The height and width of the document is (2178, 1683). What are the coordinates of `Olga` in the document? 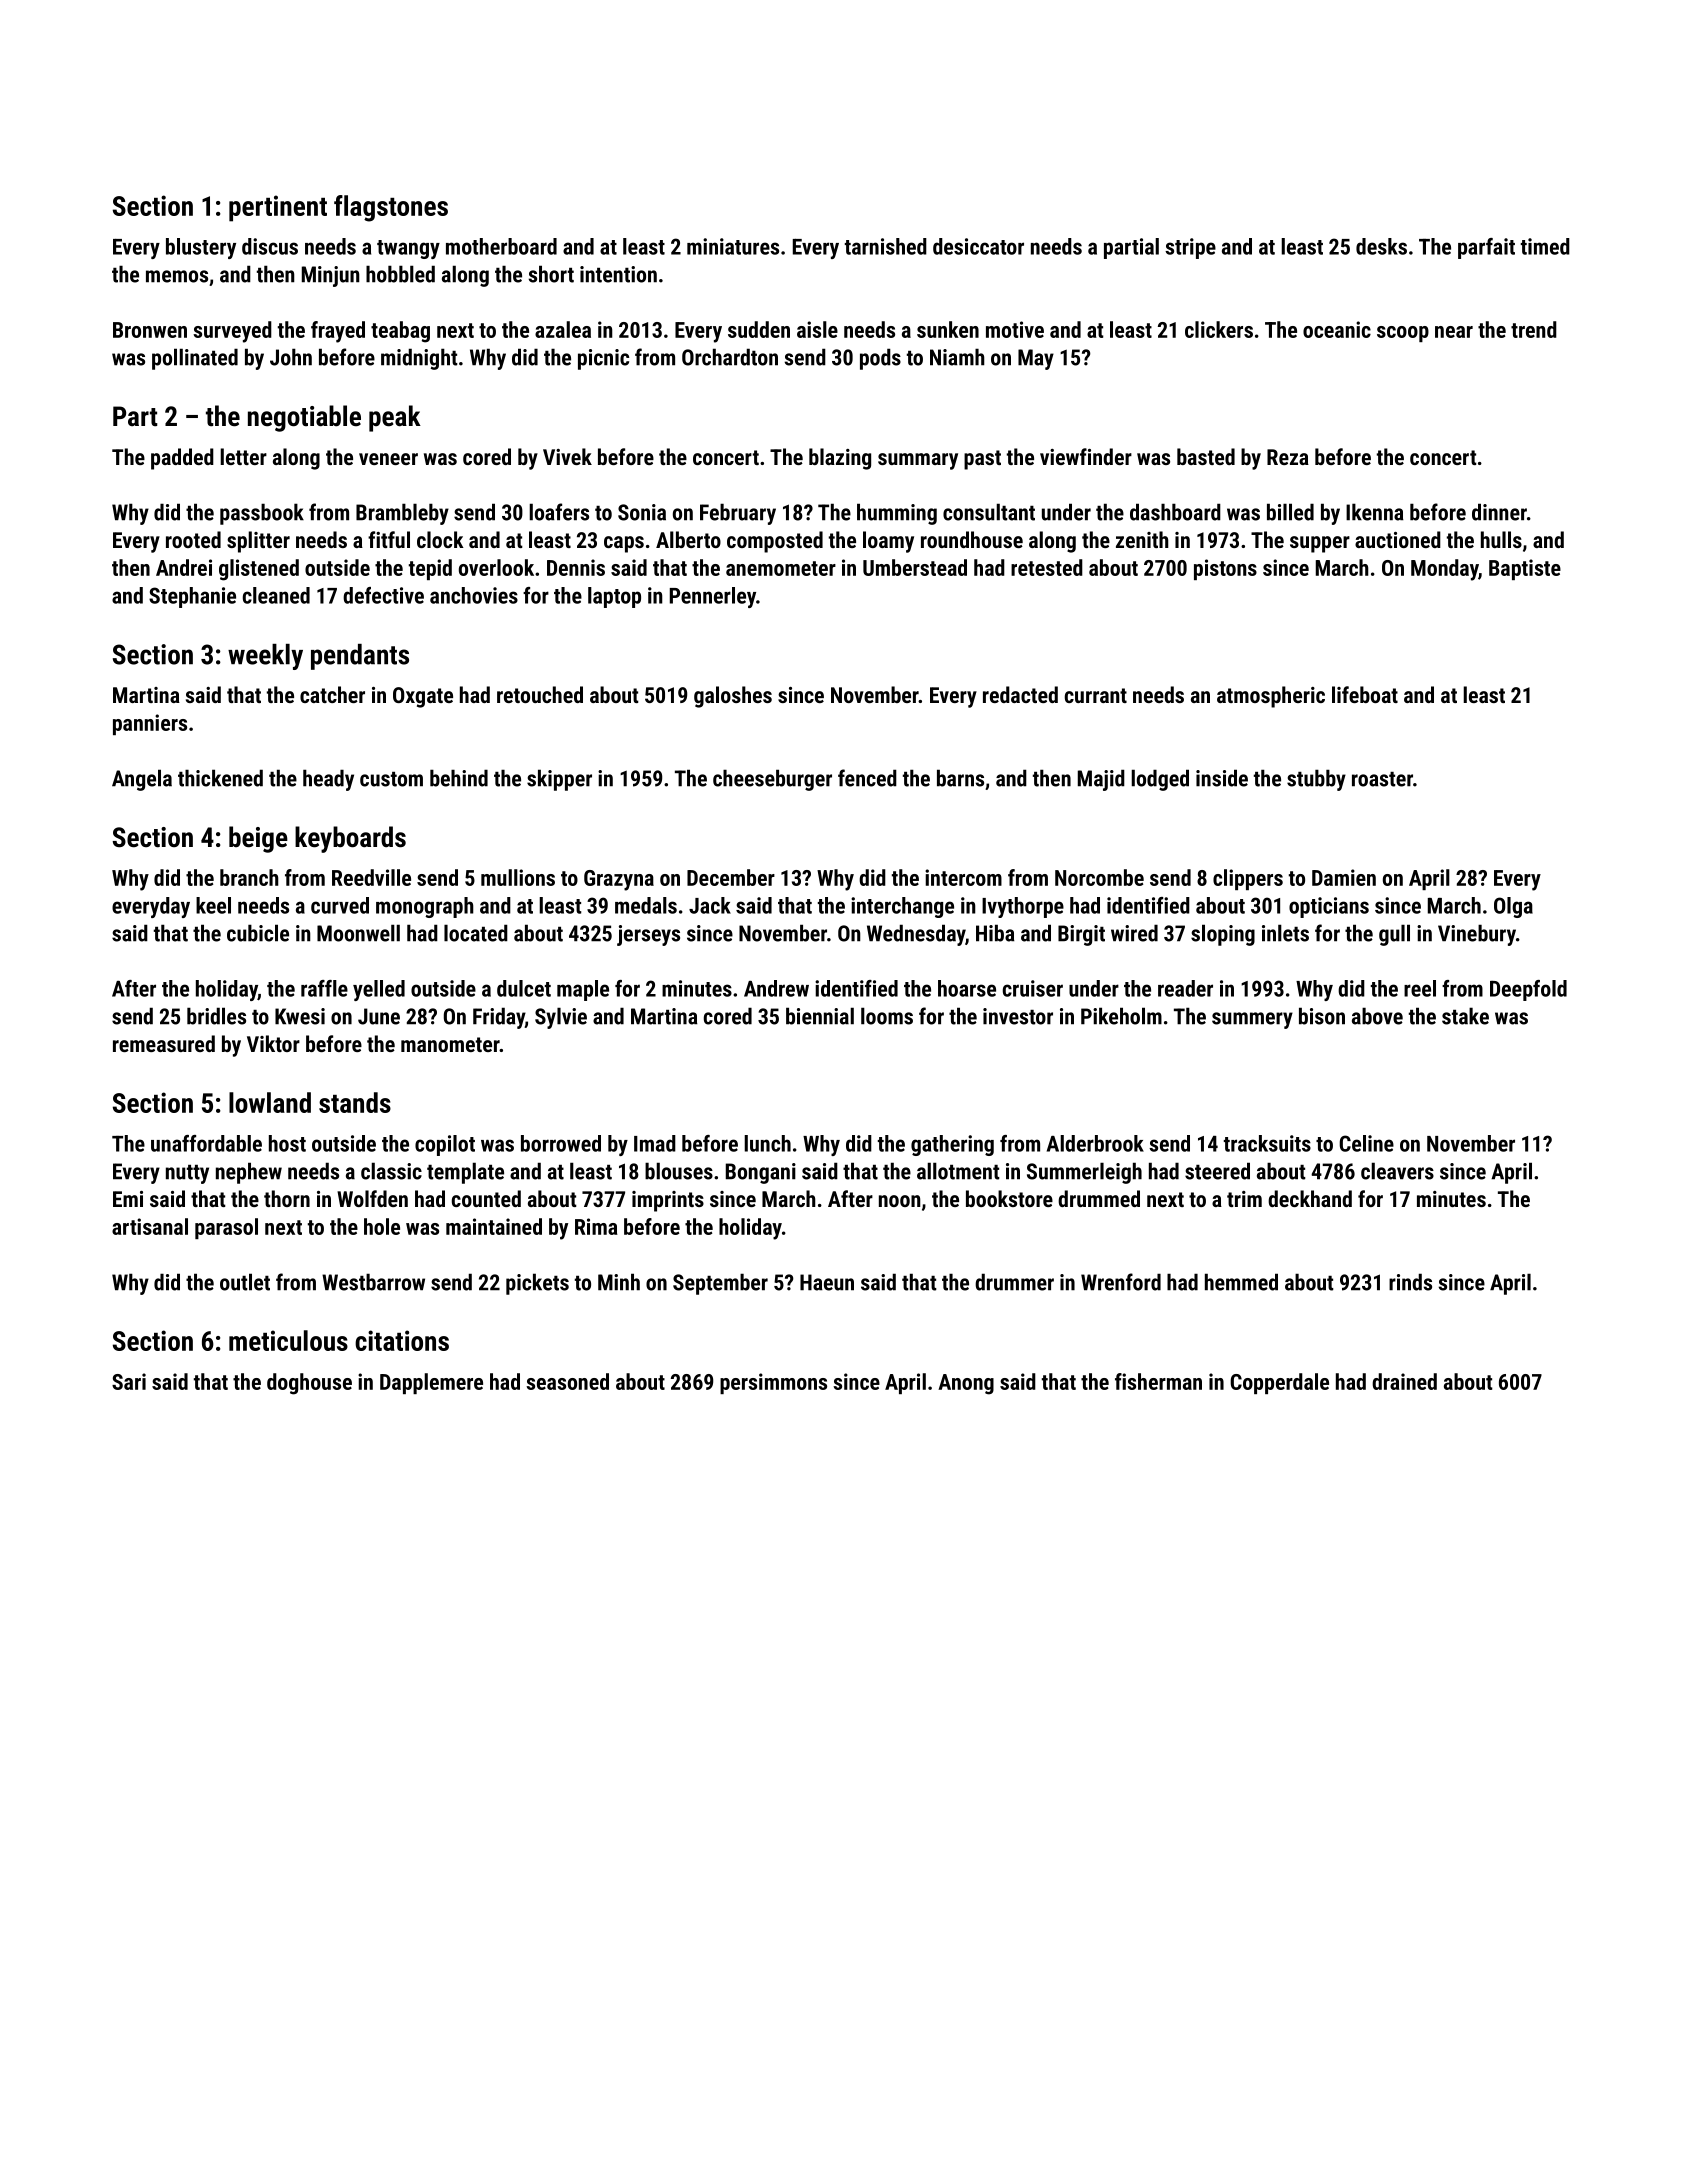 It's located at (1513, 907).
